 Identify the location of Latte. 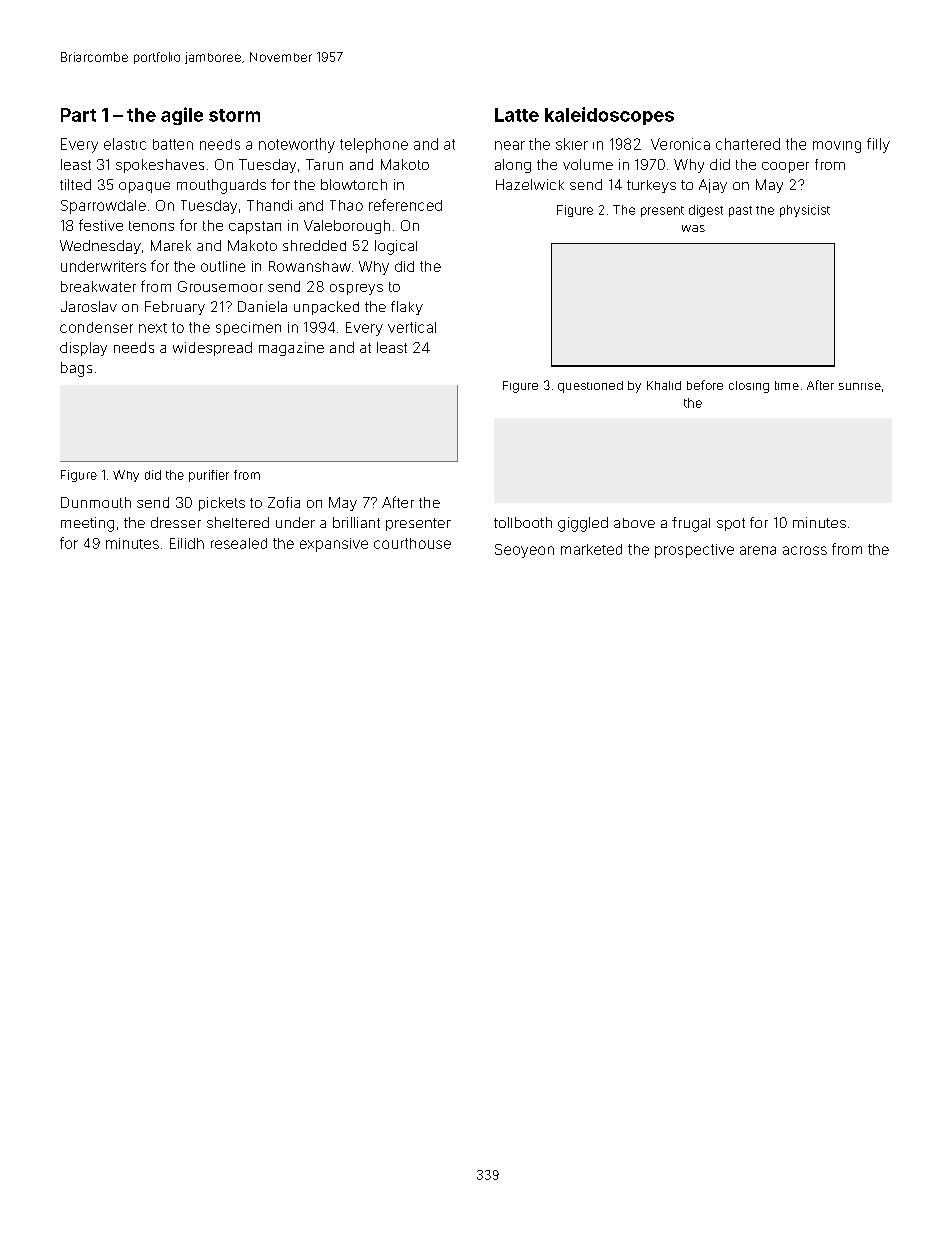
(517, 115).
